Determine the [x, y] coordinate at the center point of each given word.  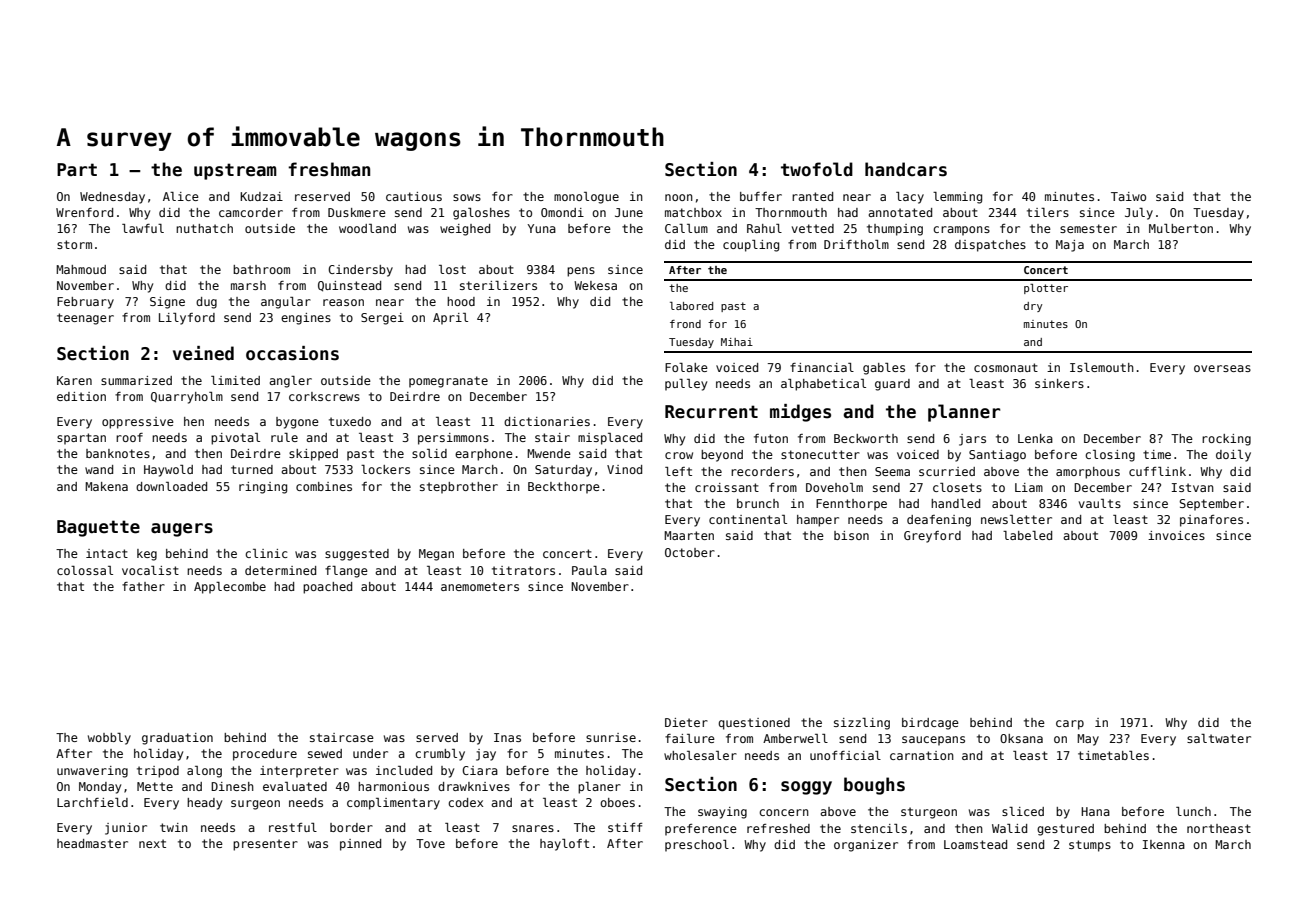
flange [346, 572]
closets [957, 487]
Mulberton [1181, 228]
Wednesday [112, 198]
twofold [817, 169]
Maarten [689, 535]
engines [306, 319]
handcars [906, 169]
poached [327, 588]
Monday [100, 788]
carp [1070, 725]
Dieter [686, 722]
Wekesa [595, 285]
